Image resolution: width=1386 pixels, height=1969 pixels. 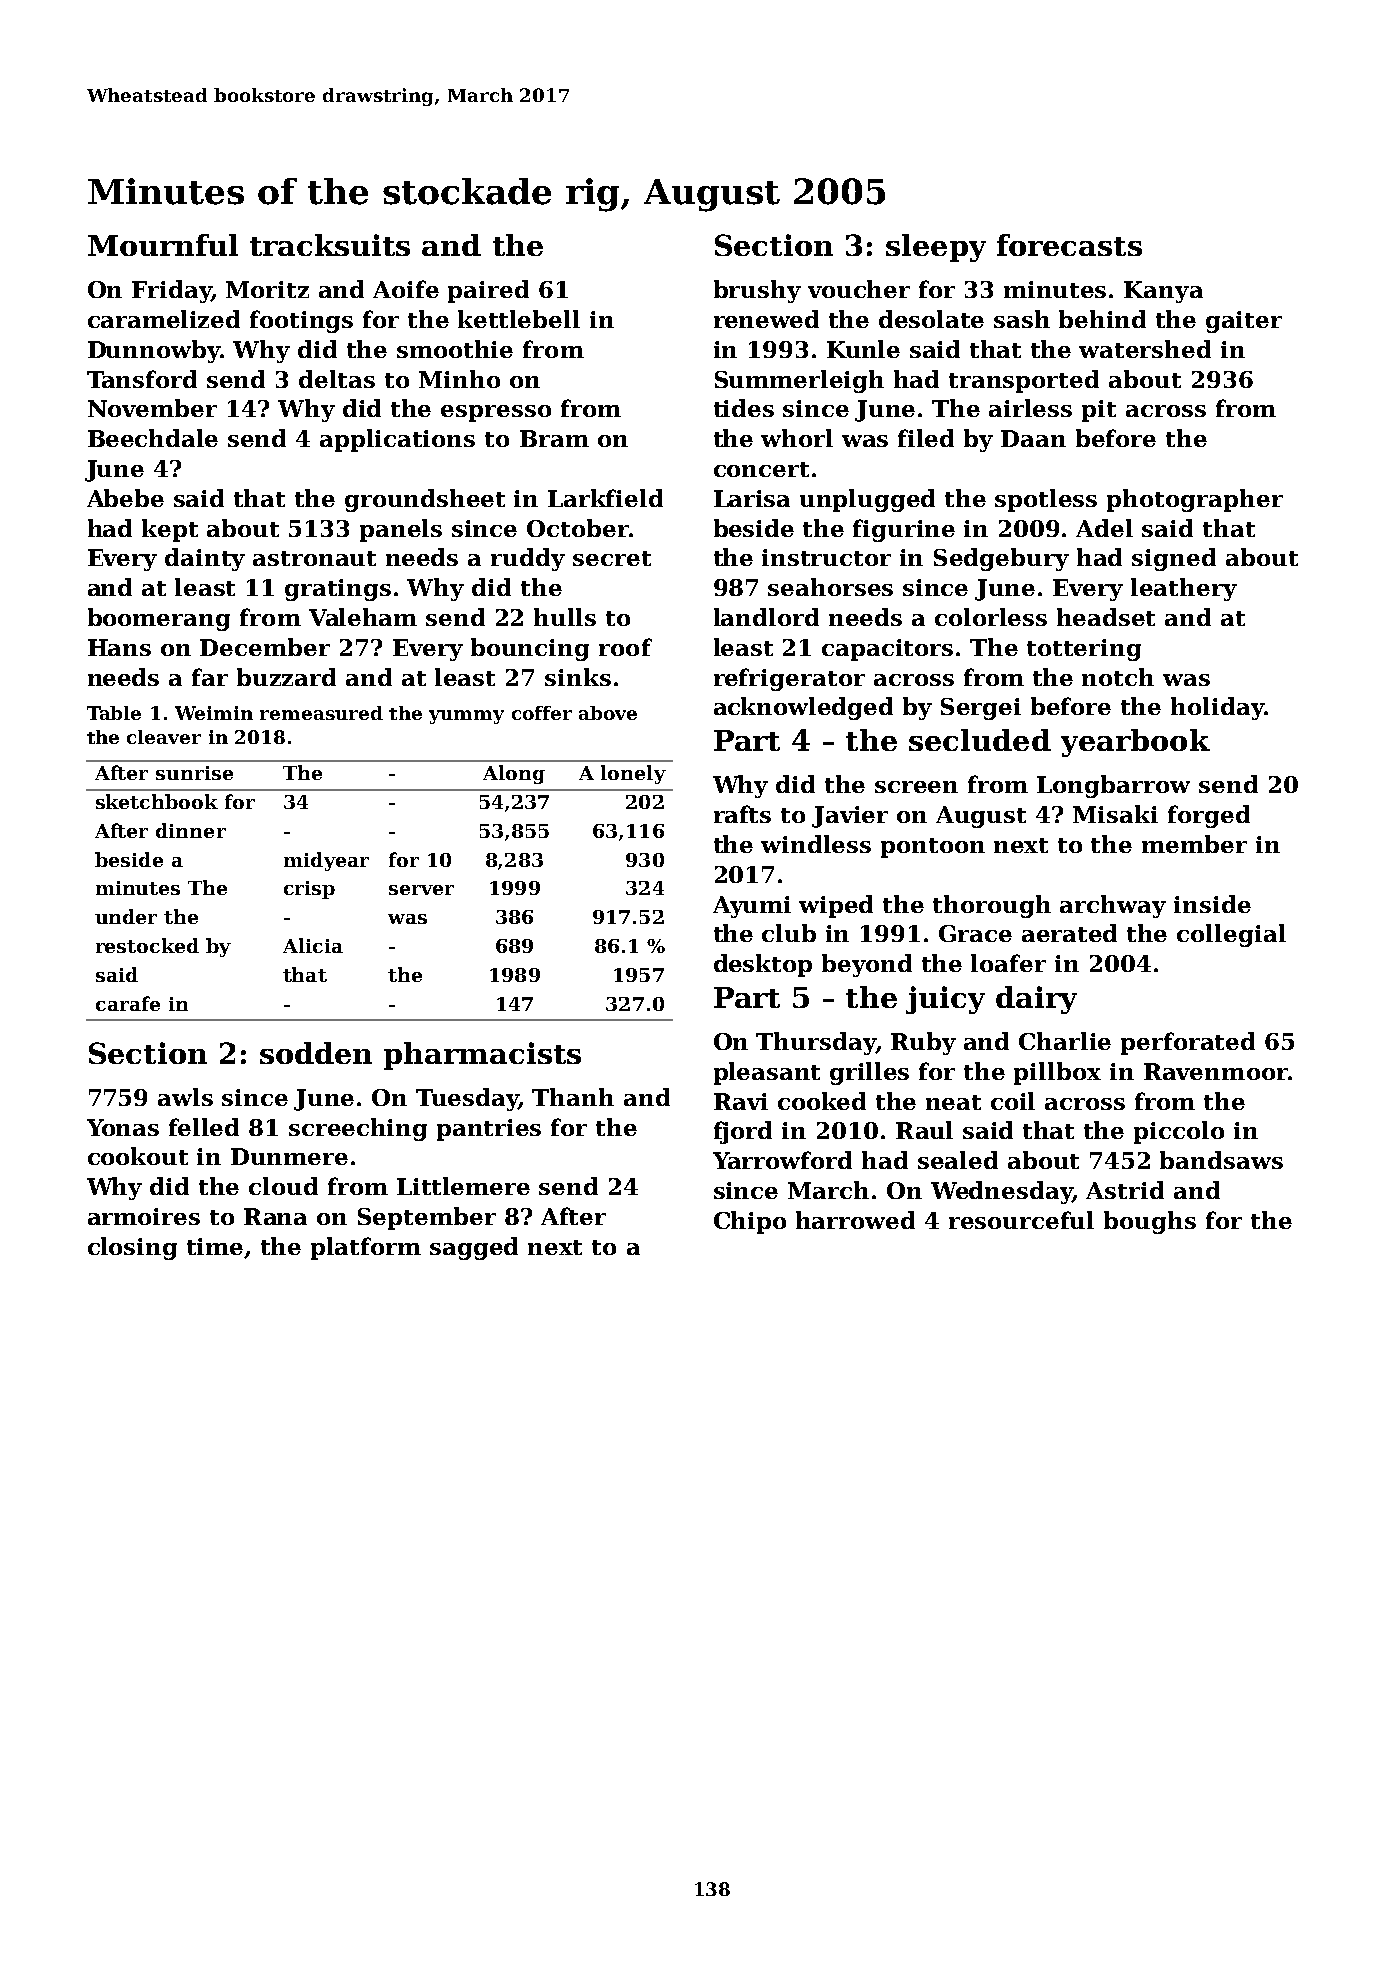 What do you see at coordinates (1113, 786) in the image?
I see `Longbarrow` at bounding box center [1113, 786].
